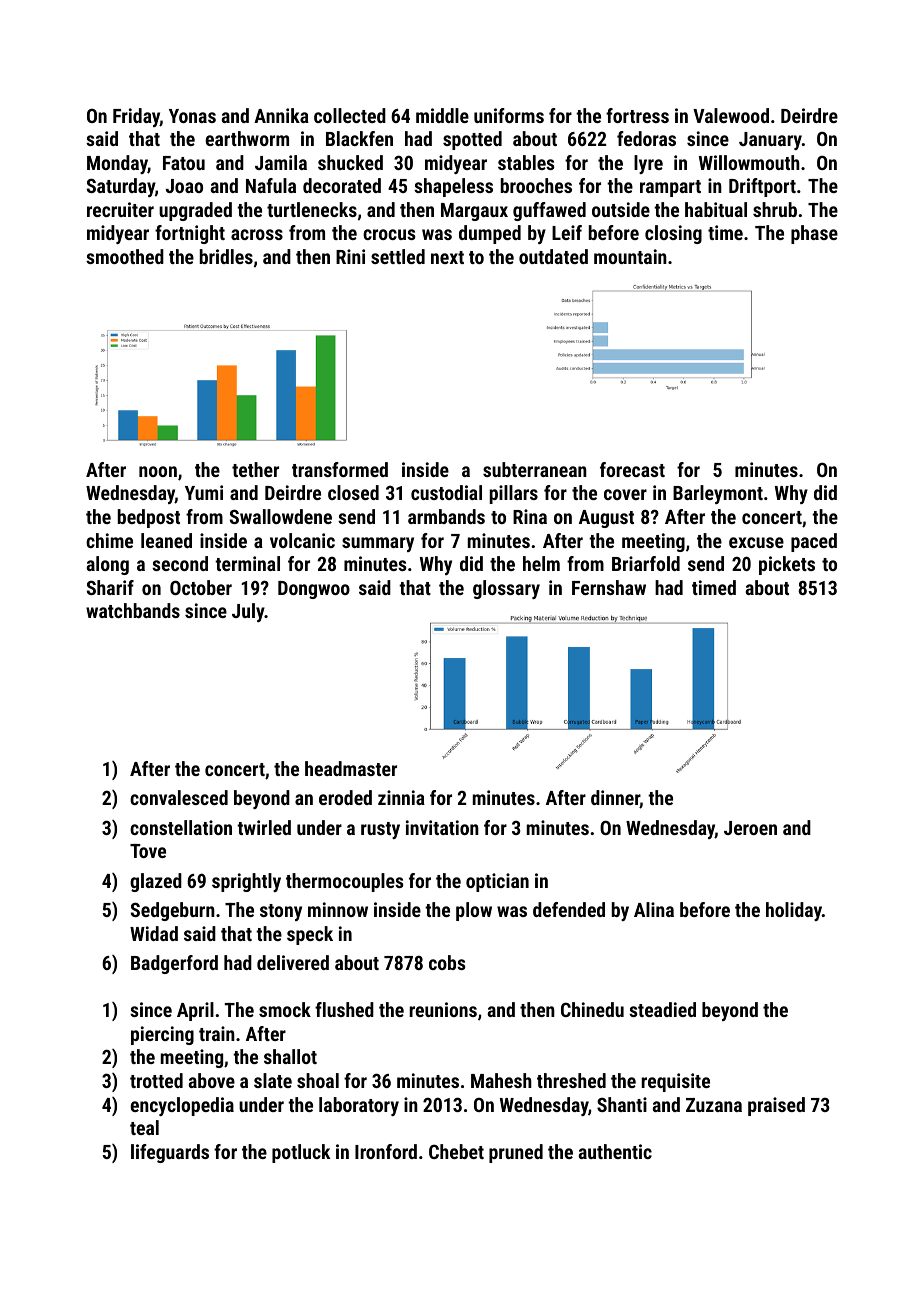  What do you see at coordinates (794, 911) in the screenshot?
I see `holiday` at bounding box center [794, 911].
